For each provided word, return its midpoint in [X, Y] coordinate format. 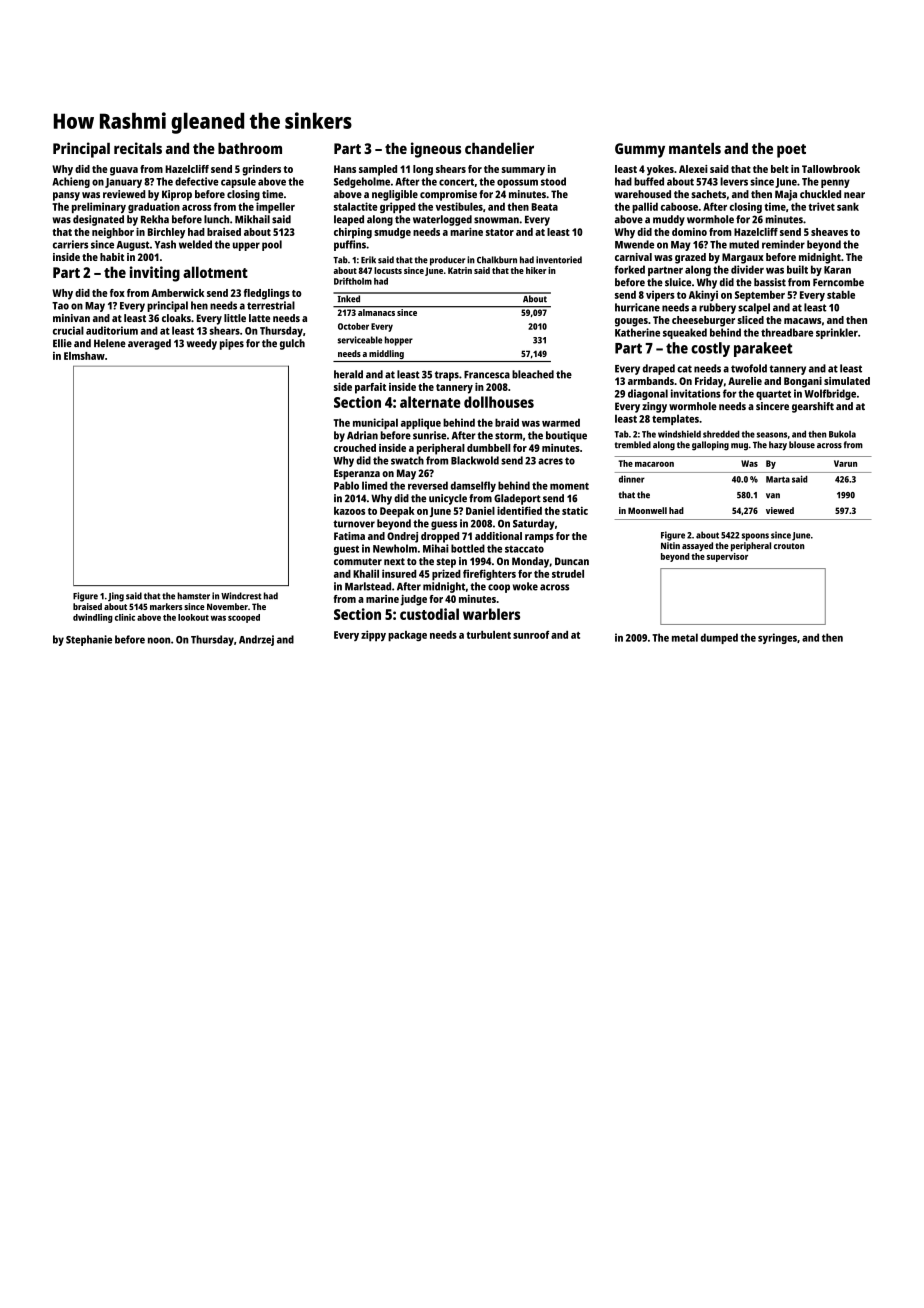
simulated [847, 381]
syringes [777, 638]
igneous [436, 150]
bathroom [250, 148]
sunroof [531, 635]
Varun [845, 463]
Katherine [637, 332]
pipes [232, 344]
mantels [695, 148]
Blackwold [475, 460]
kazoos [349, 511]
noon [159, 640]
